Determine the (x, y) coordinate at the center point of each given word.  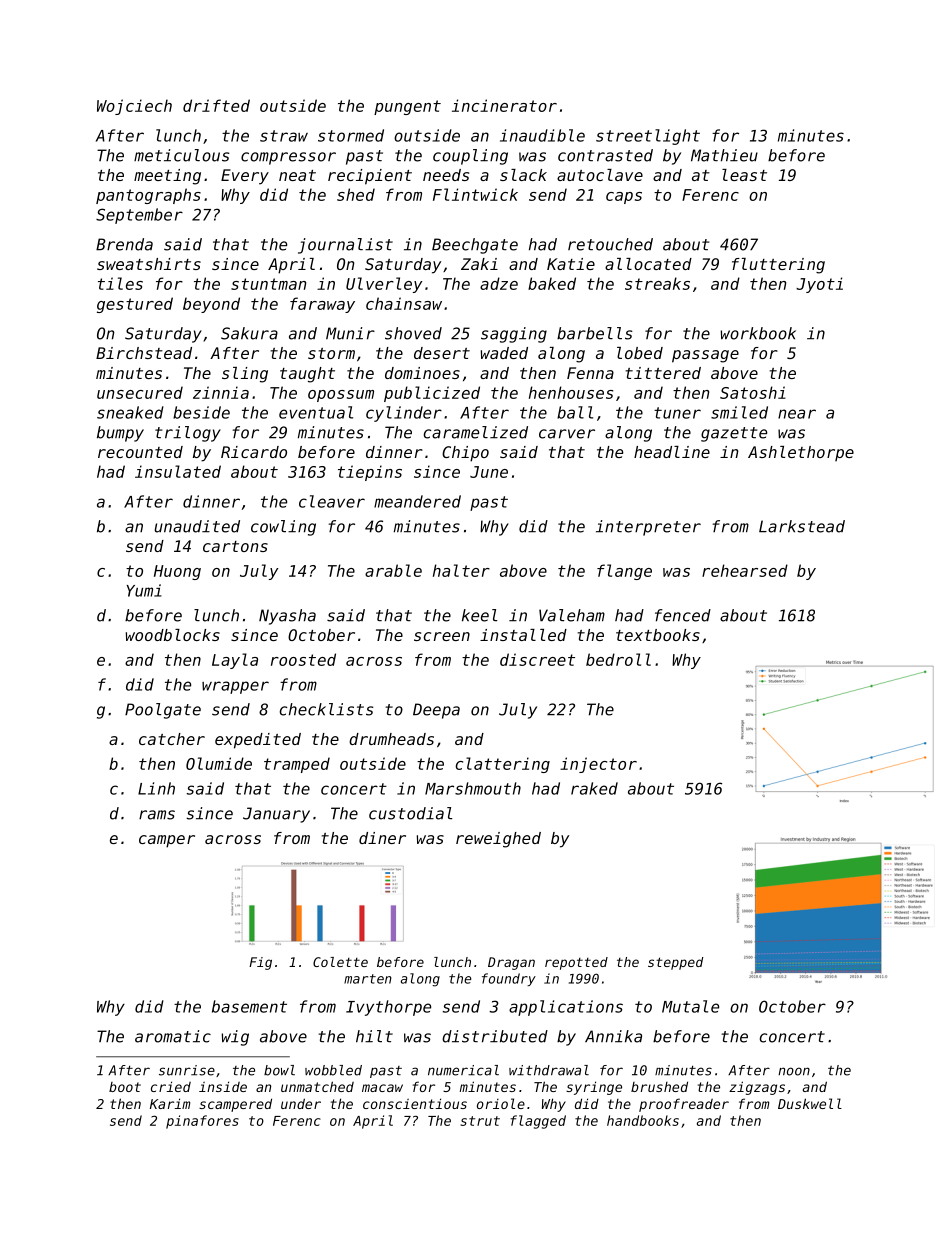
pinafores (202, 1122)
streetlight (648, 137)
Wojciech (134, 107)
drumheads (391, 739)
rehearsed (745, 570)
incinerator (504, 105)
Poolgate (163, 711)
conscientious (415, 1103)
